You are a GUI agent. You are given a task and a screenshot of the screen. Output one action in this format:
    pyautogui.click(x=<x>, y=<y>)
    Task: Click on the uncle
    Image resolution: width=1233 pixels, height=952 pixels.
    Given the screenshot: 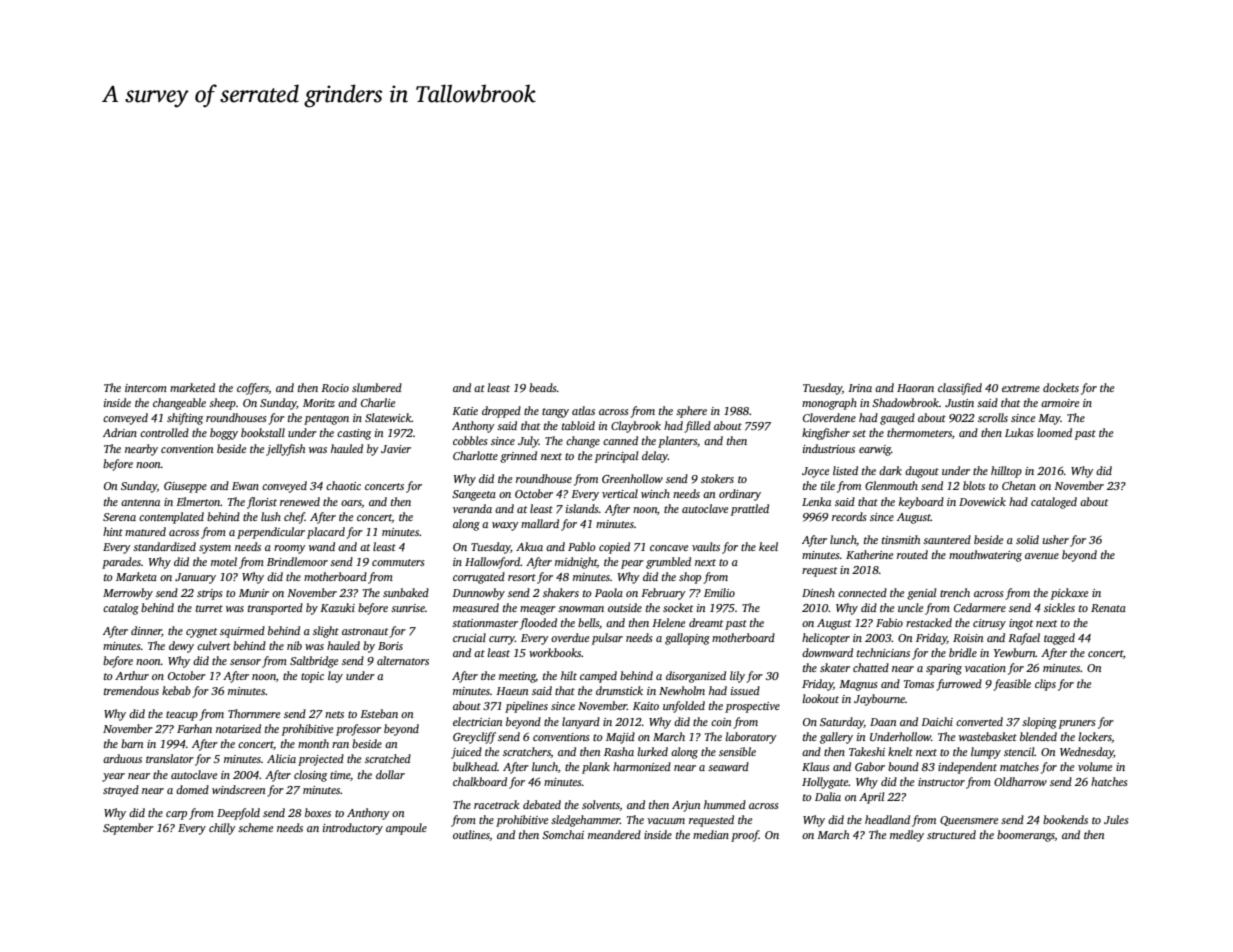 What is the action you would take?
    pyautogui.click(x=911, y=607)
